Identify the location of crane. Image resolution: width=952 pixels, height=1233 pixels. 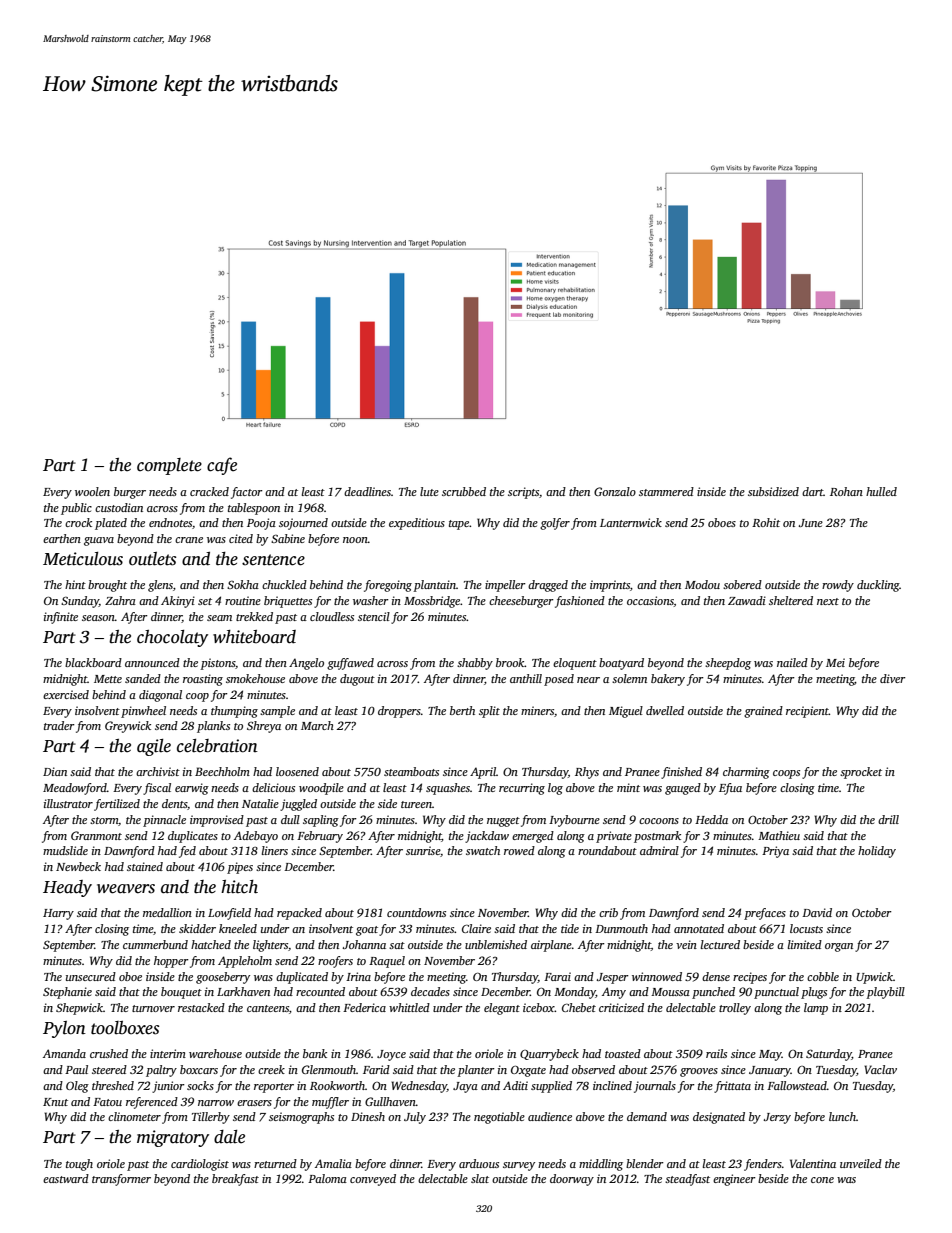
(189, 540).
